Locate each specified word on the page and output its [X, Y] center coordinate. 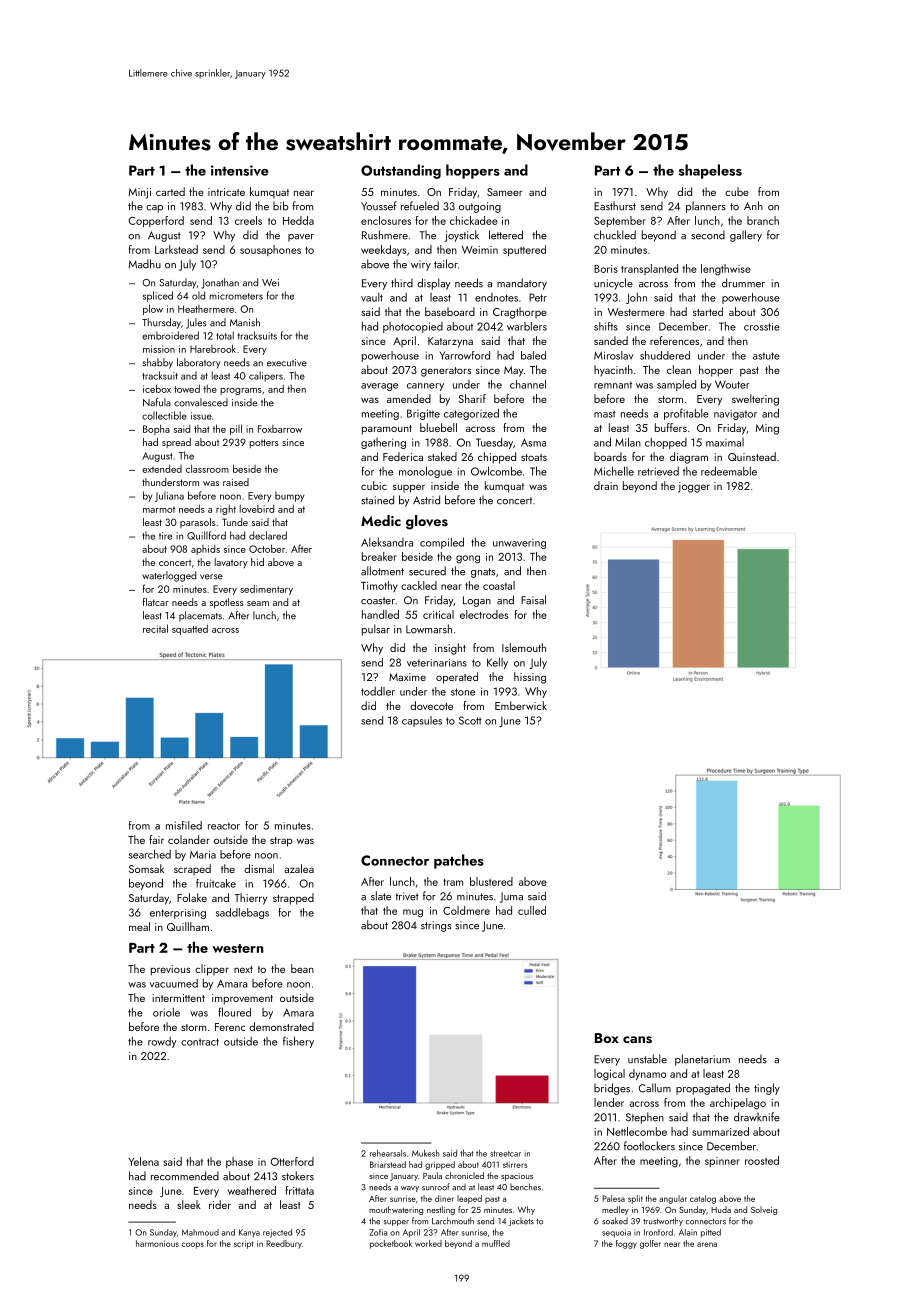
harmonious [157, 1243]
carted [170, 191]
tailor [446, 264]
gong [468, 559]
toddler [378, 691]
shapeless [710, 171]
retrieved [658, 471]
